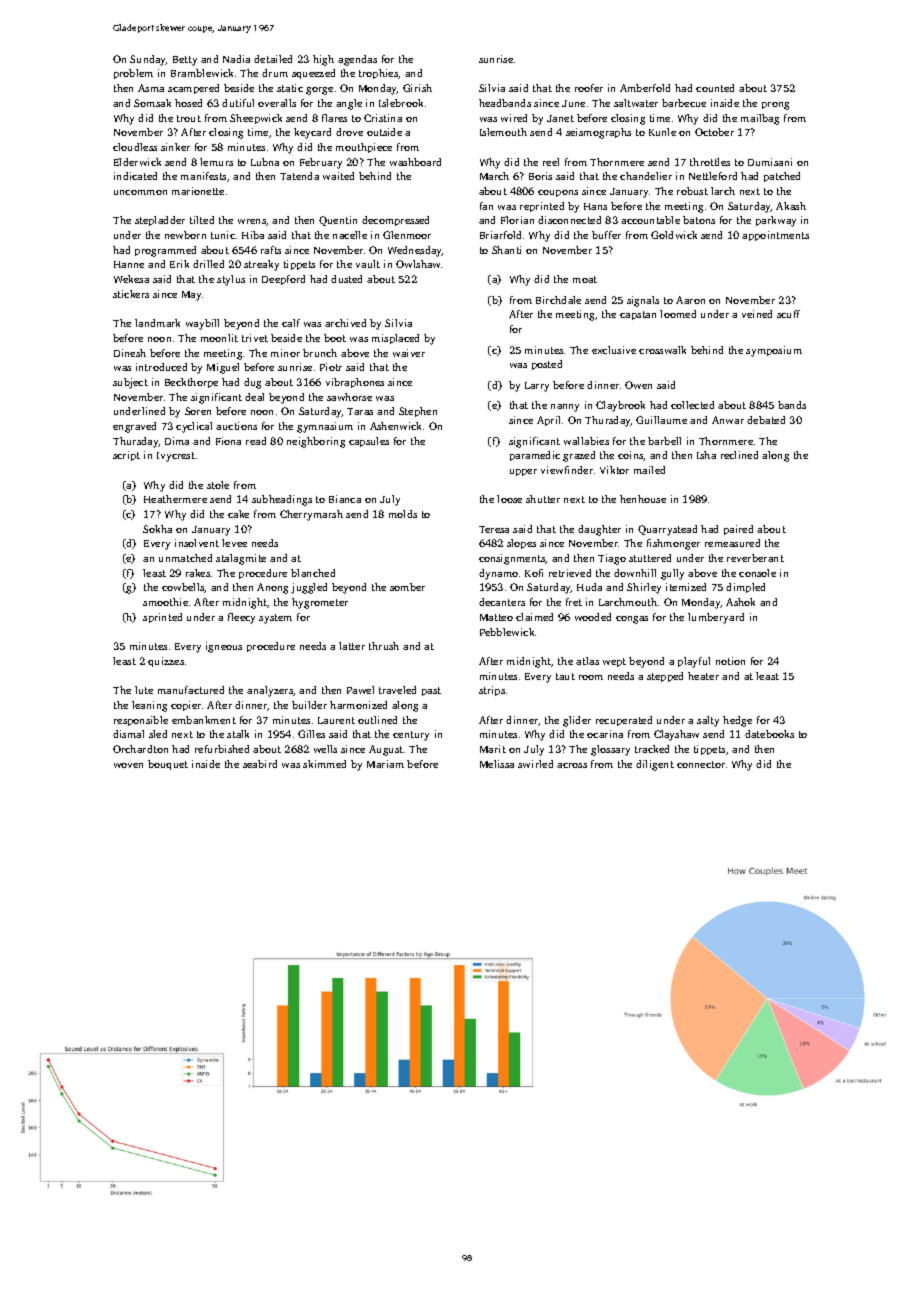 The image size is (924, 1314). Describe the element at coordinates (270, 691) in the screenshot. I see `analyzers` at that location.
